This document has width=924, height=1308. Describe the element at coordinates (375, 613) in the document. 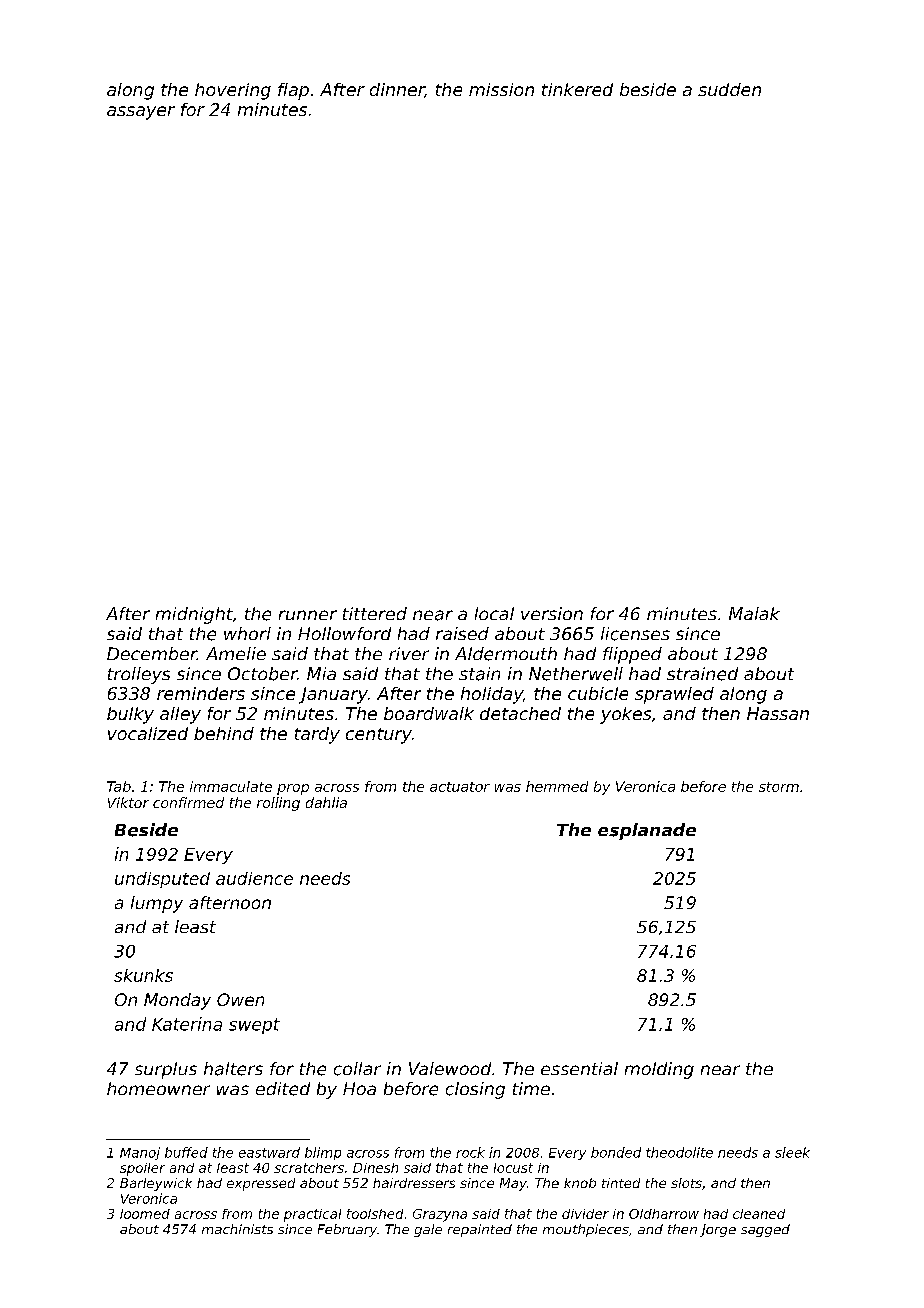

I see `tittered` at that location.
